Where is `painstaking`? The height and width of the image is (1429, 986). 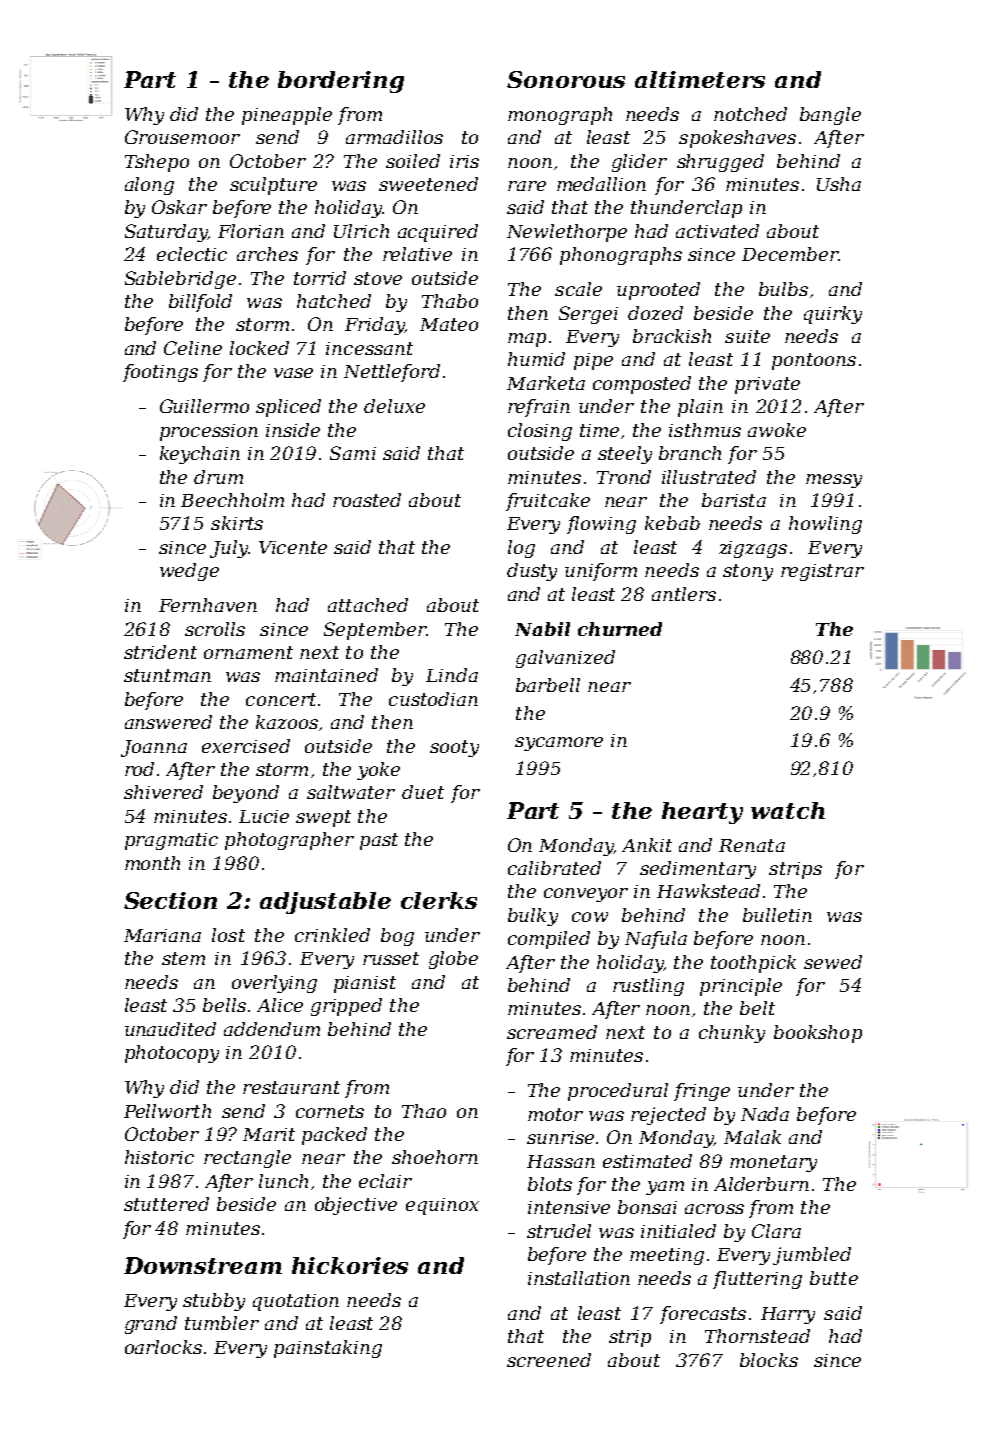 painstaking is located at coordinates (328, 1349).
